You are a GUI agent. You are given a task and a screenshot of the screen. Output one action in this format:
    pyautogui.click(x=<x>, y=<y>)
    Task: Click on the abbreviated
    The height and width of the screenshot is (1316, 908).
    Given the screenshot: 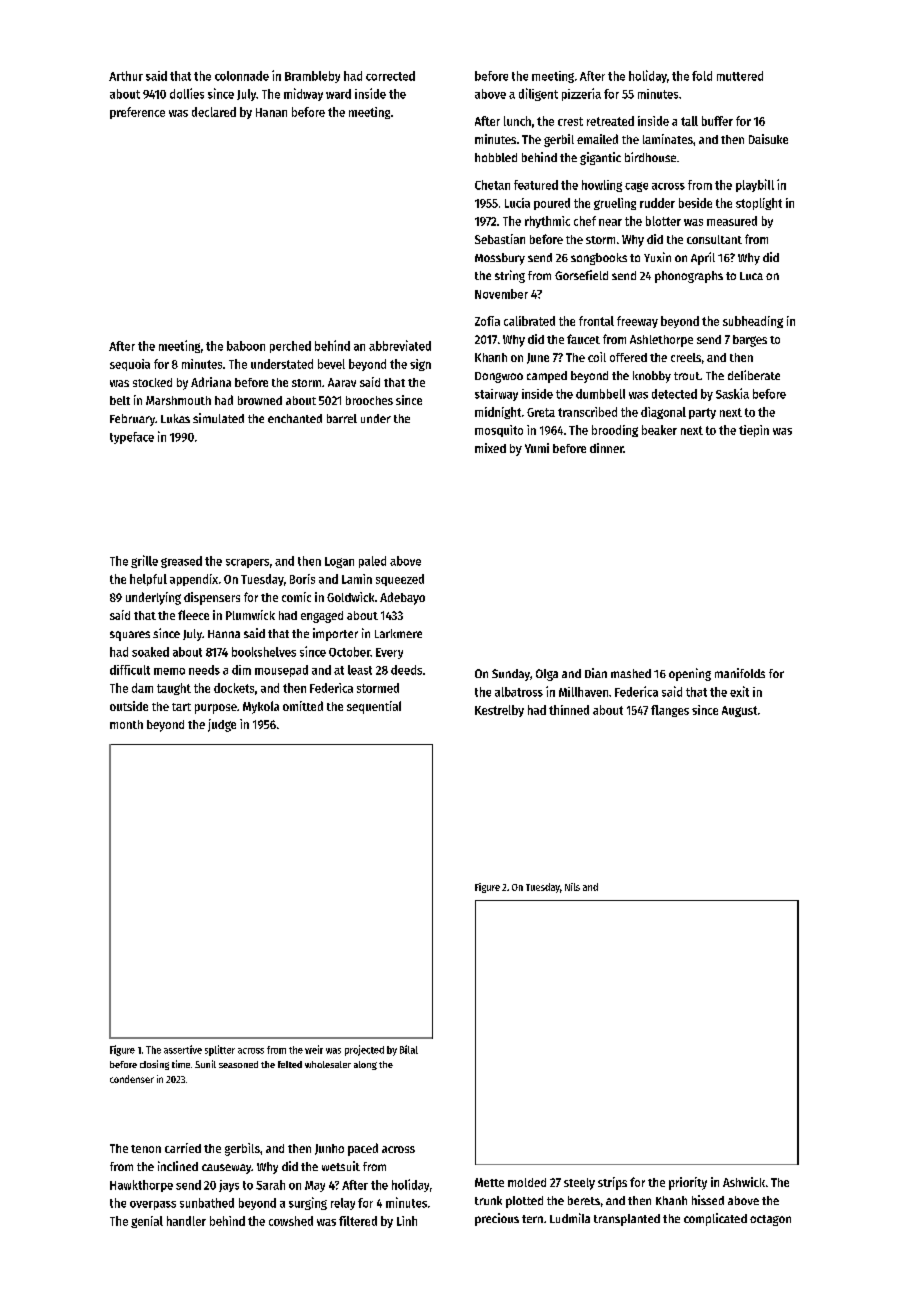 What is the action you would take?
    pyautogui.click(x=400, y=345)
